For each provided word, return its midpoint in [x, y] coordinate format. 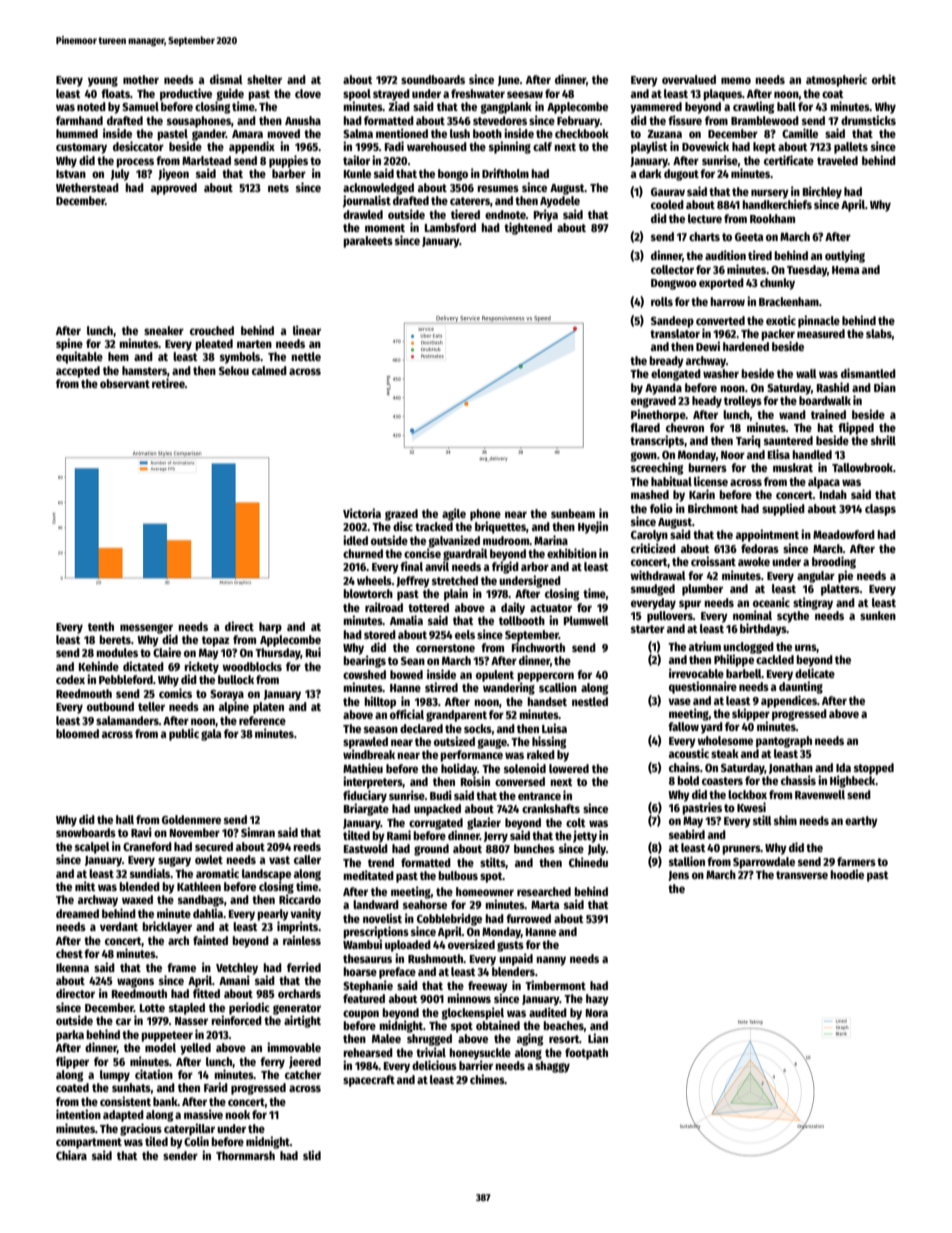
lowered [569, 768]
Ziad [399, 106]
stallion [687, 861]
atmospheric [836, 80]
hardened [746, 346]
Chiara [71, 1155]
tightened [528, 228]
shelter [264, 79]
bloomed [77, 733]
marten [254, 344]
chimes [487, 1079]
